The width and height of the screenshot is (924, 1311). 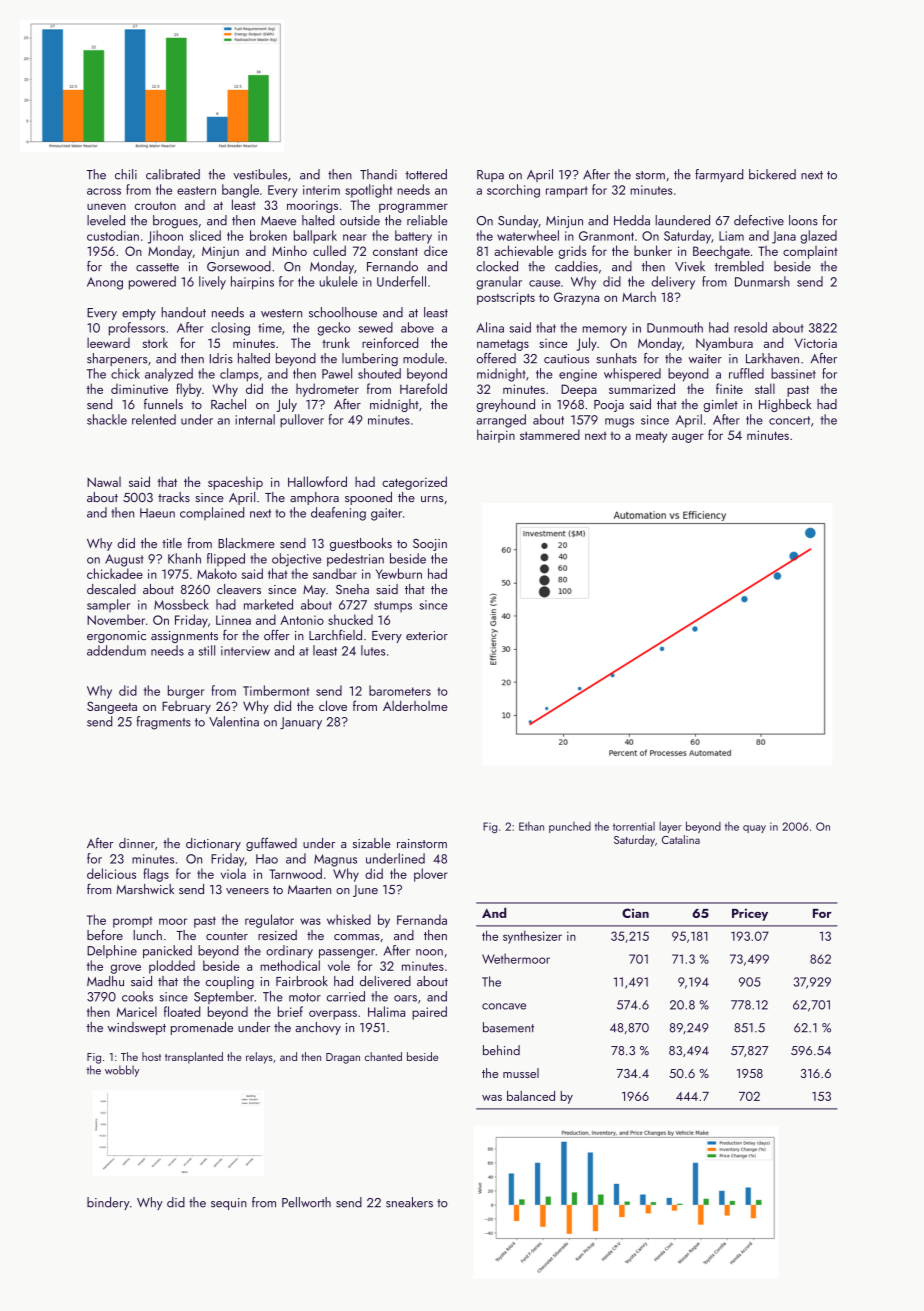 What do you see at coordinates (531, 1096) in the screenshot?
I see `balanced` at bounding box center [531, 1096].
